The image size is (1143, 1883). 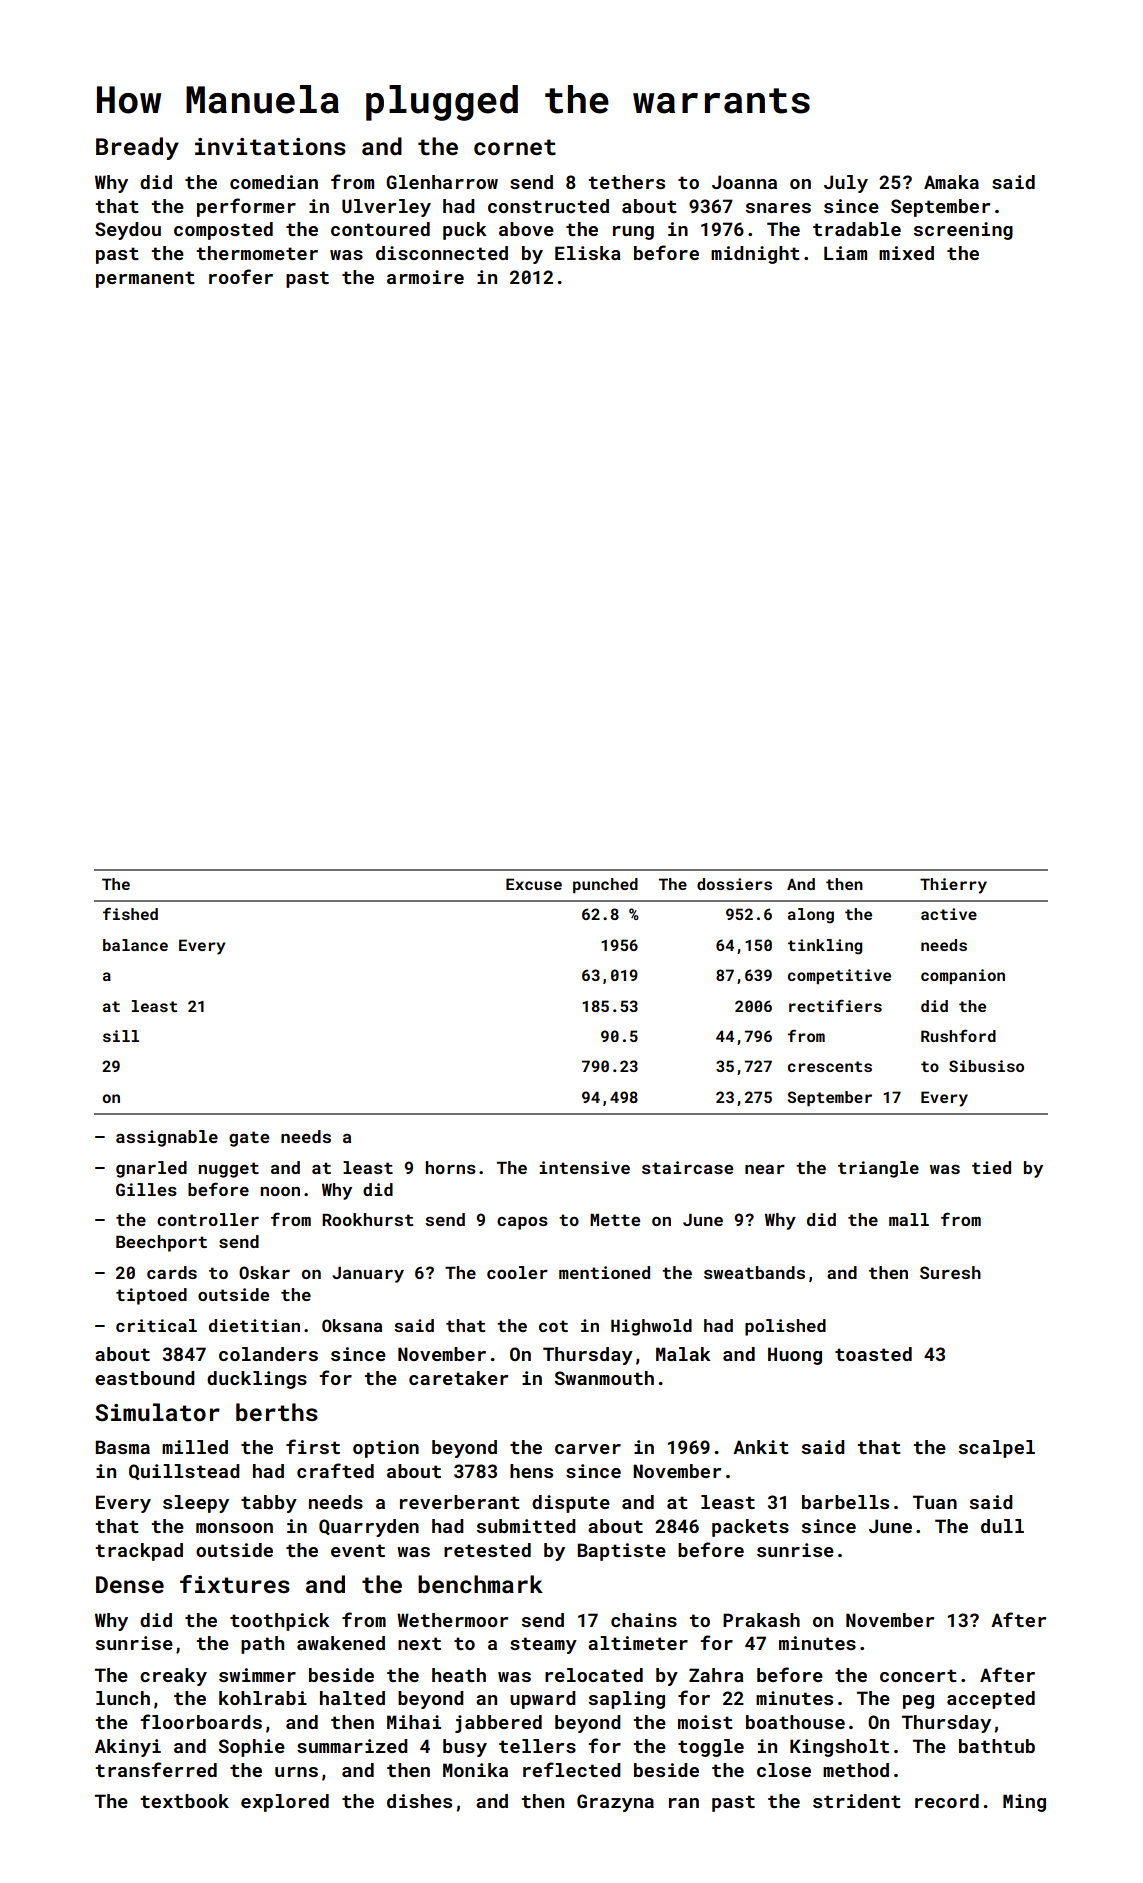 I want to click on Oskar, so click(x=264, y=1272).
